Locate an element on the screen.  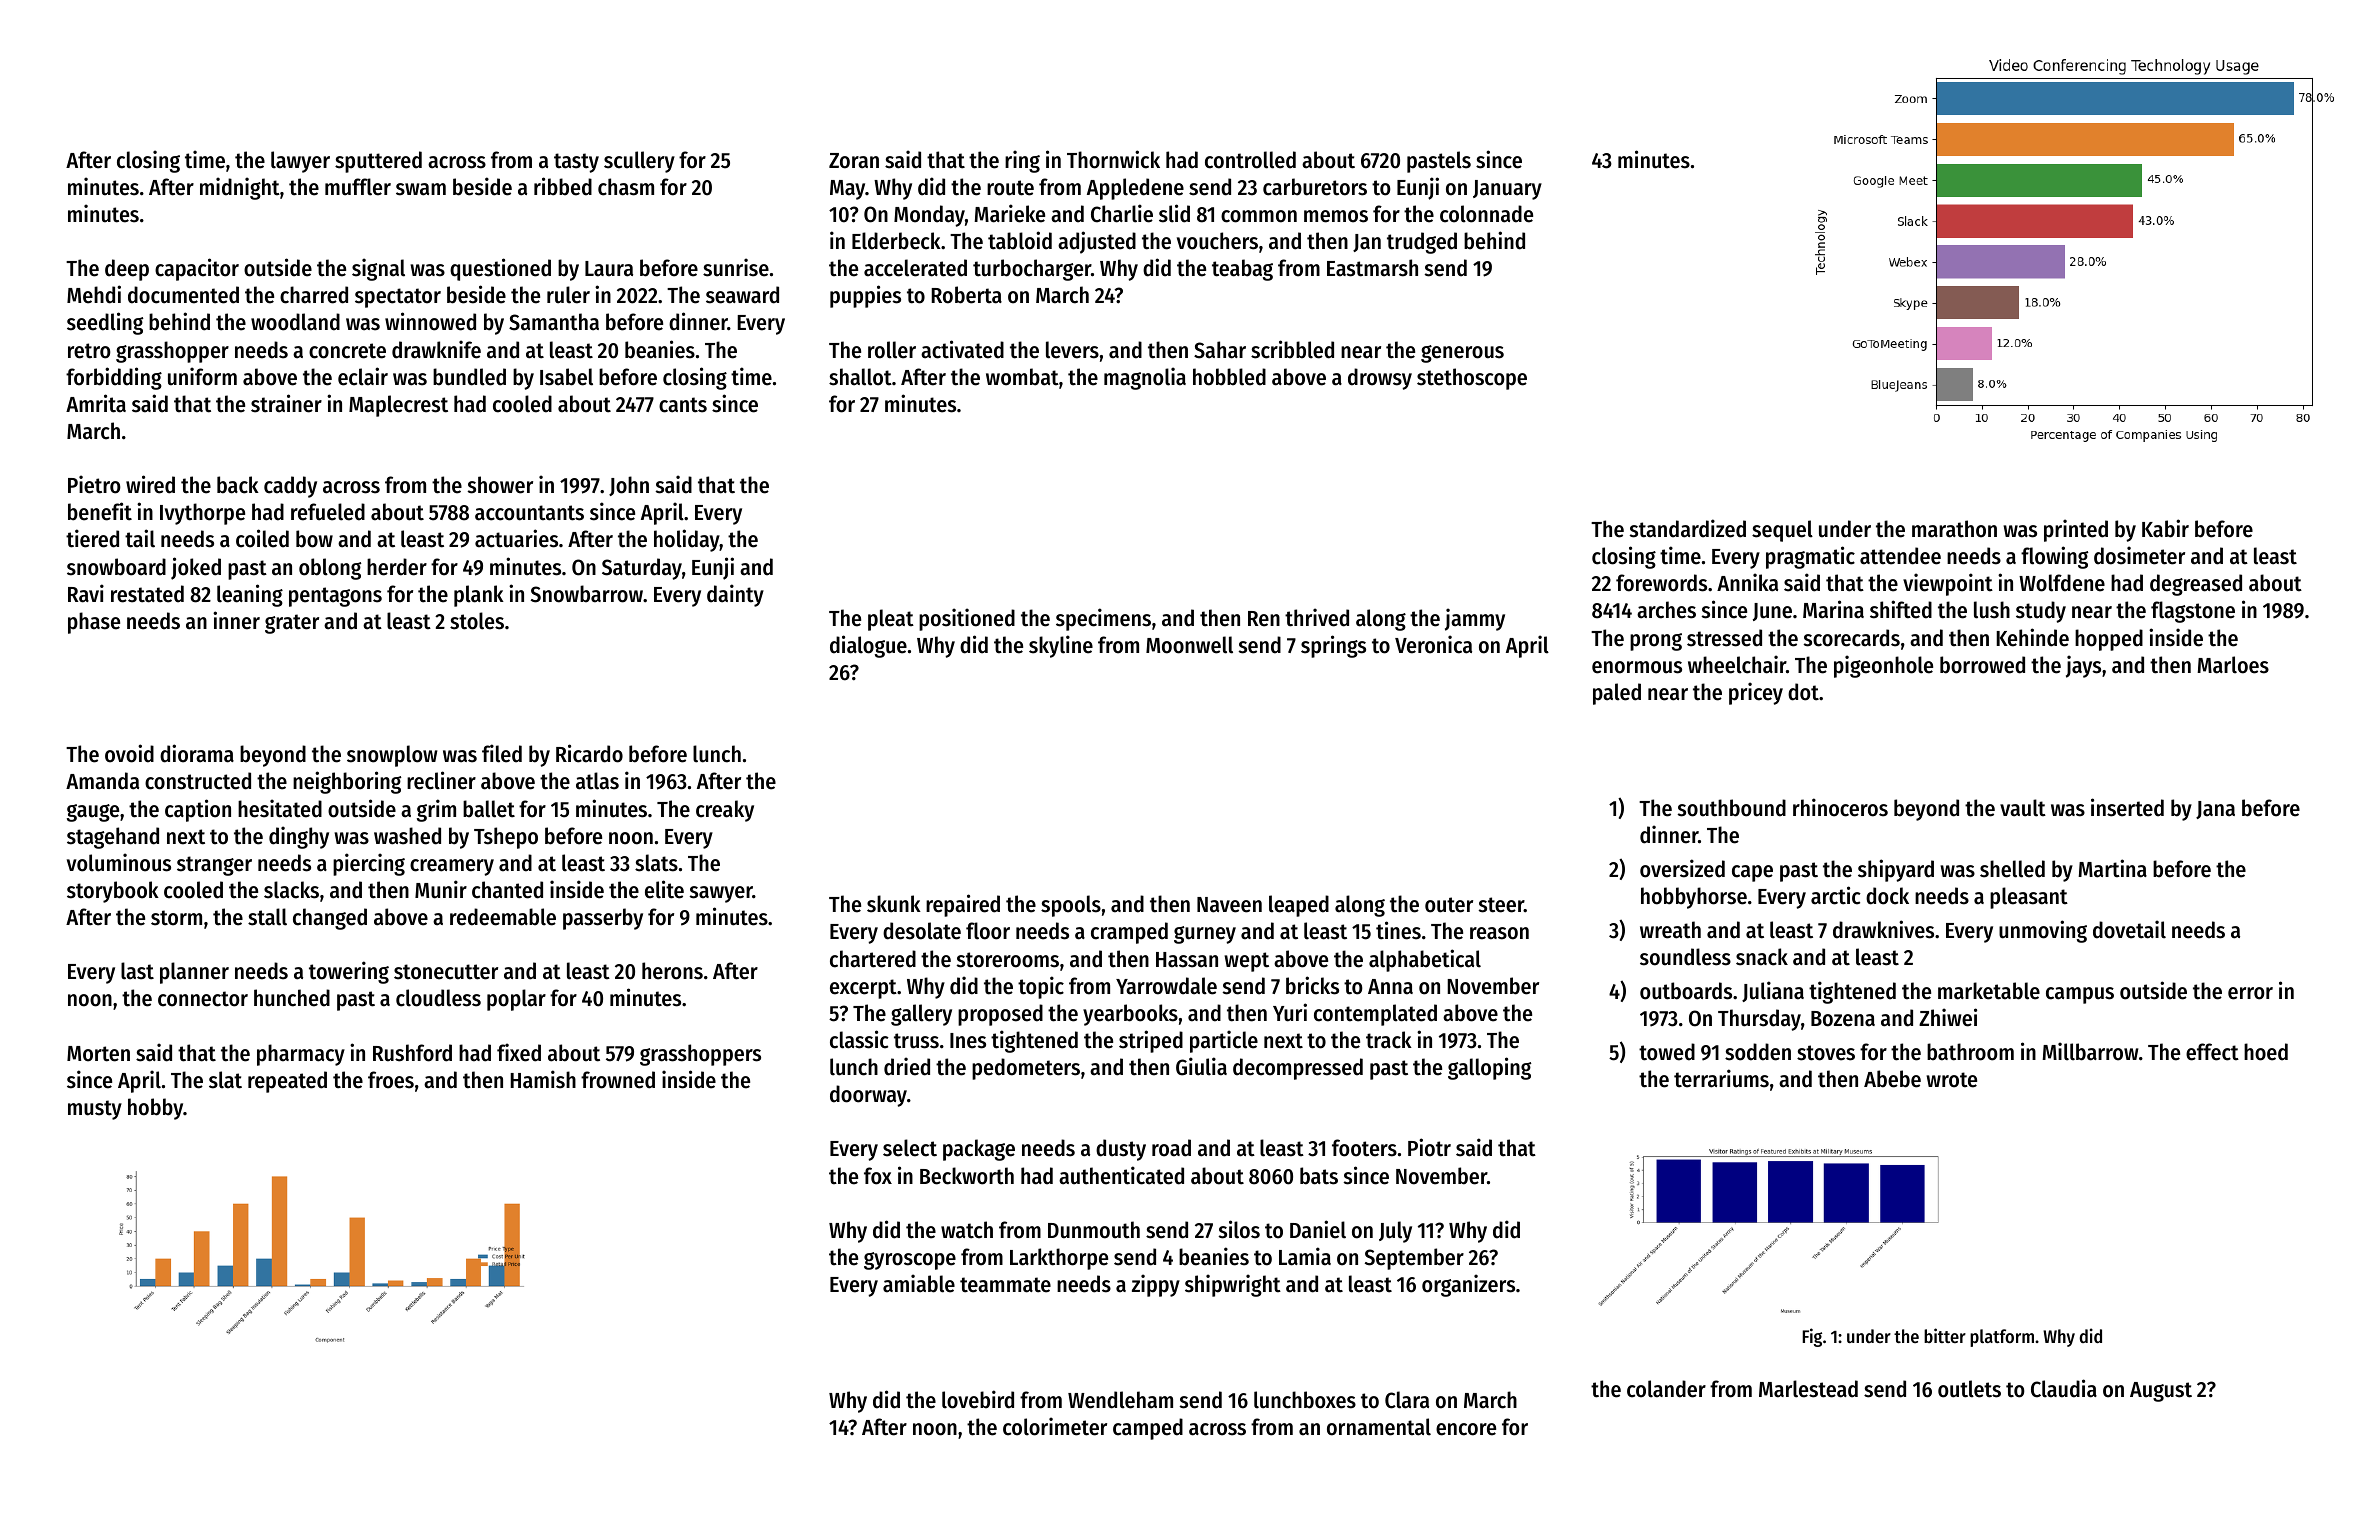
piercing is located at coordinates (369, 864).
